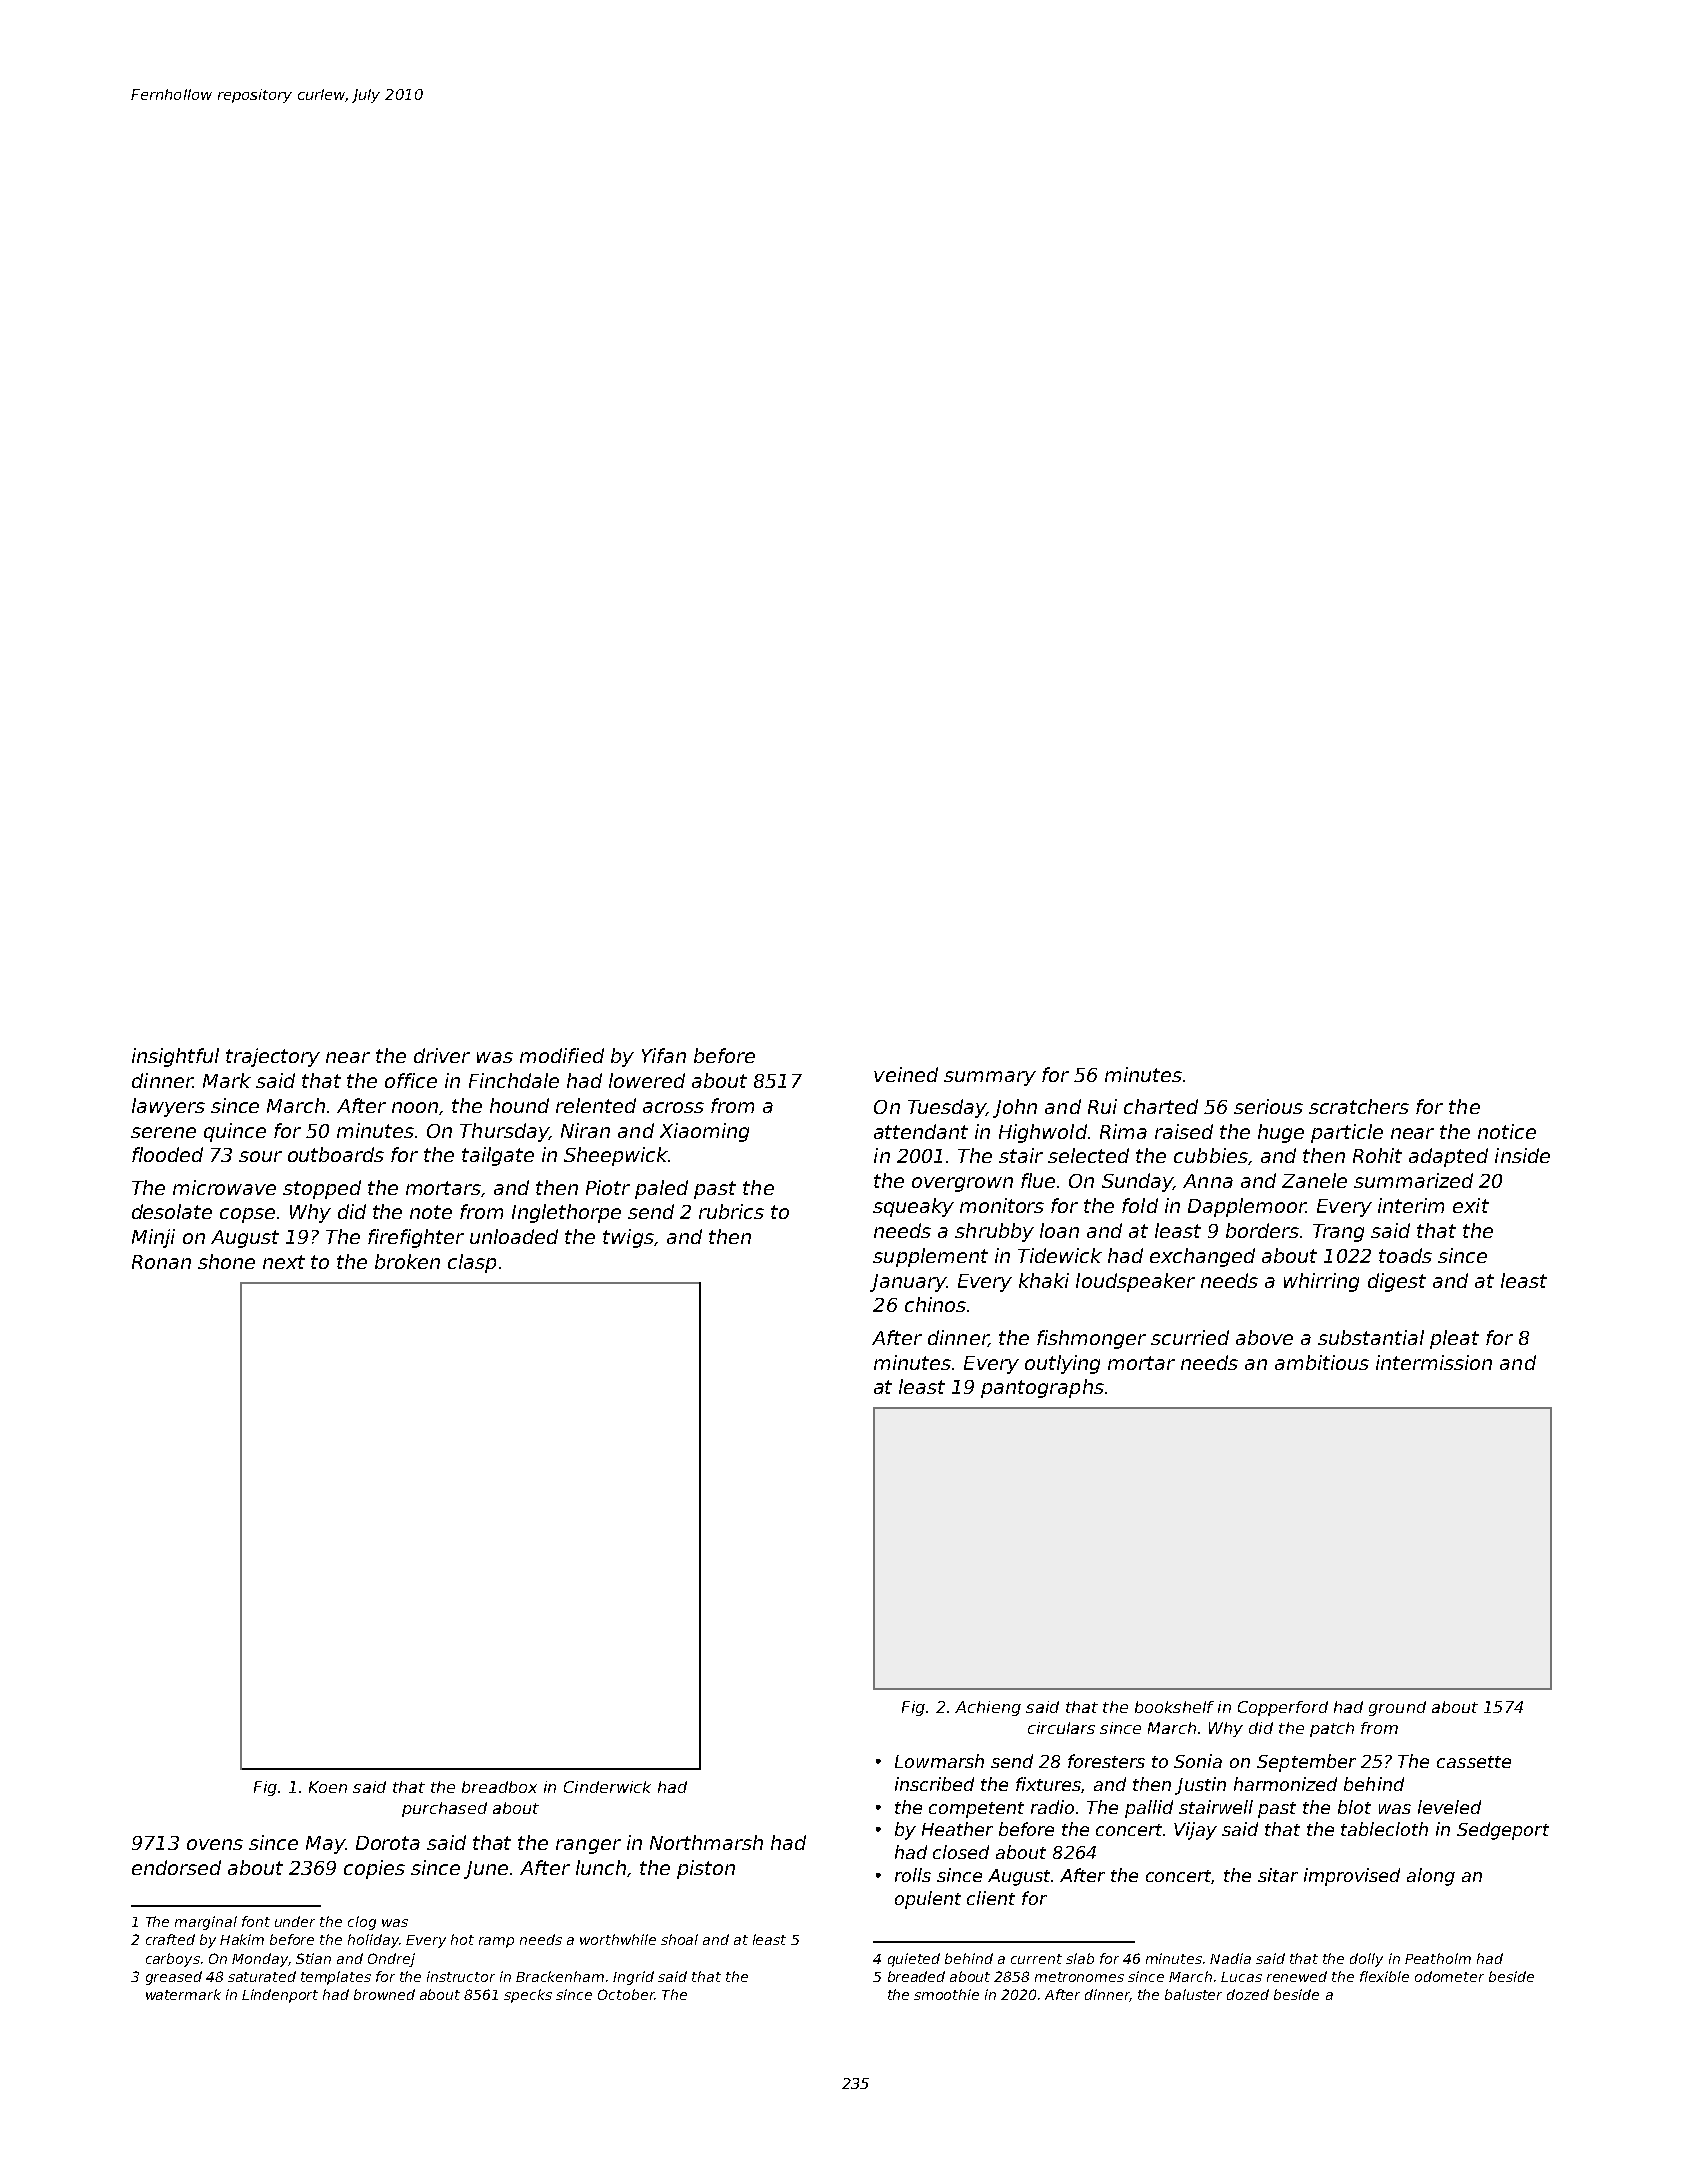 The height and width of the screenshot is (2178, 1683). Describe the element at coordinates (1371, 1337) in the screenshot. I see `substantial` at that location.
